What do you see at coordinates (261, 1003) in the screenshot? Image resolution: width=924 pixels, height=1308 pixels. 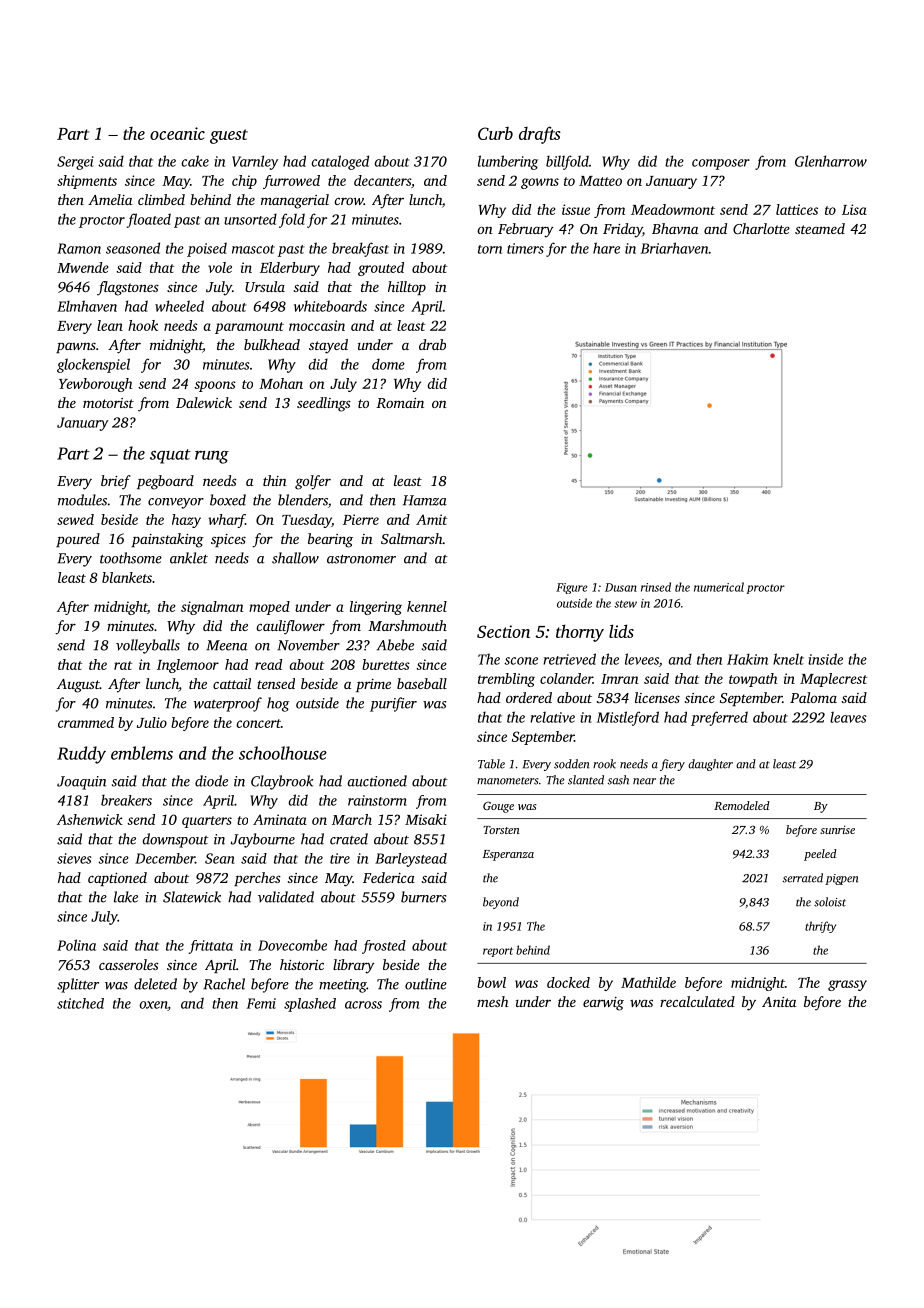 I see `Femi` at bounding box center [261, 1003].
